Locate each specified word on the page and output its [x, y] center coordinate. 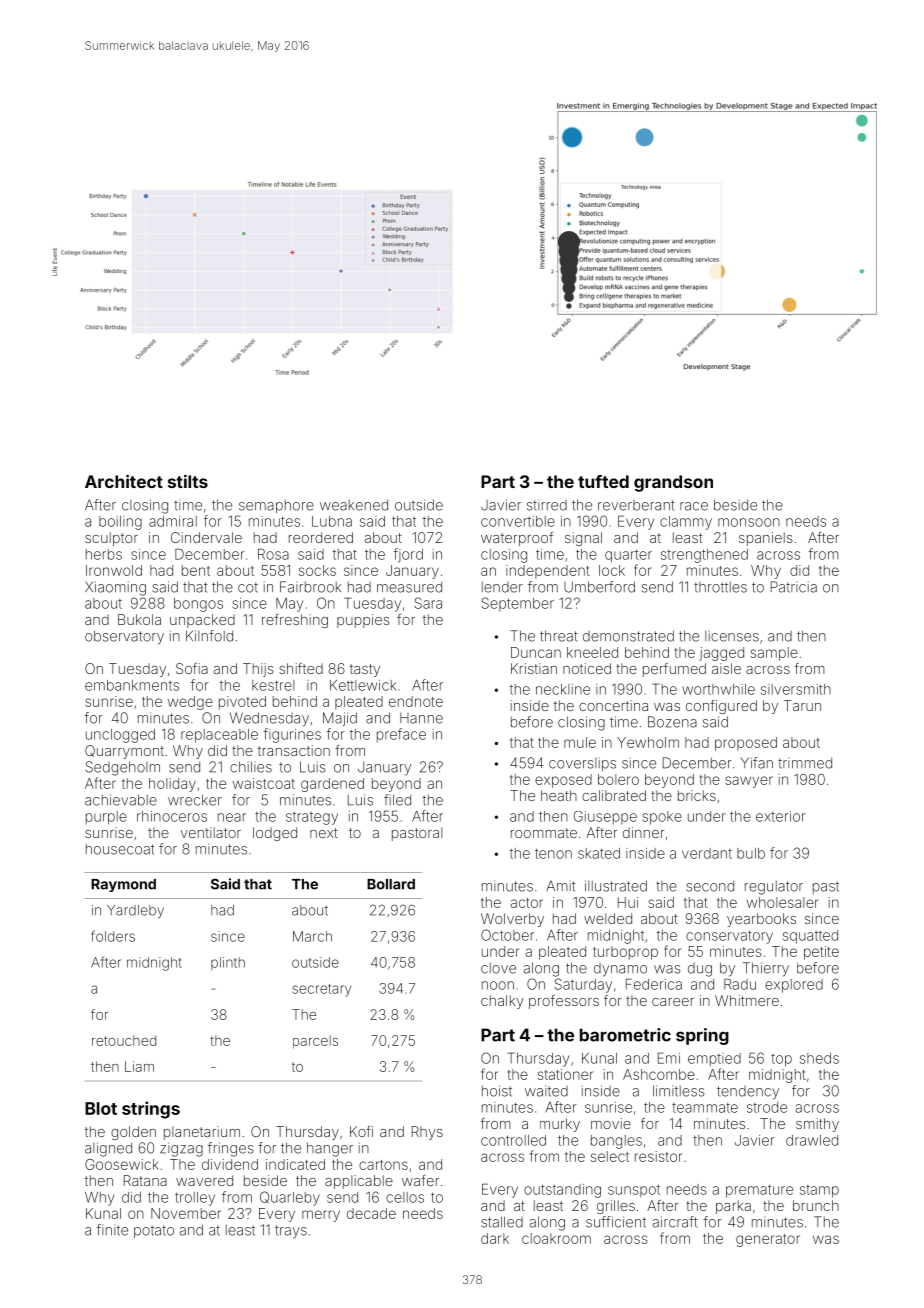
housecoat [120, 849]
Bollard [391, 884]
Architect [124, 481]
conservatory [729, 937]
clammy [686, 523]
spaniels [765, 539]
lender [502, 587]
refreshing [295, 621]
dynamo [620, 970]
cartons [383, 1165]
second [710, 886]
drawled [812, 1140]
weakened [354, 505]
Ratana [145, 1180]
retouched [124, 1040]
